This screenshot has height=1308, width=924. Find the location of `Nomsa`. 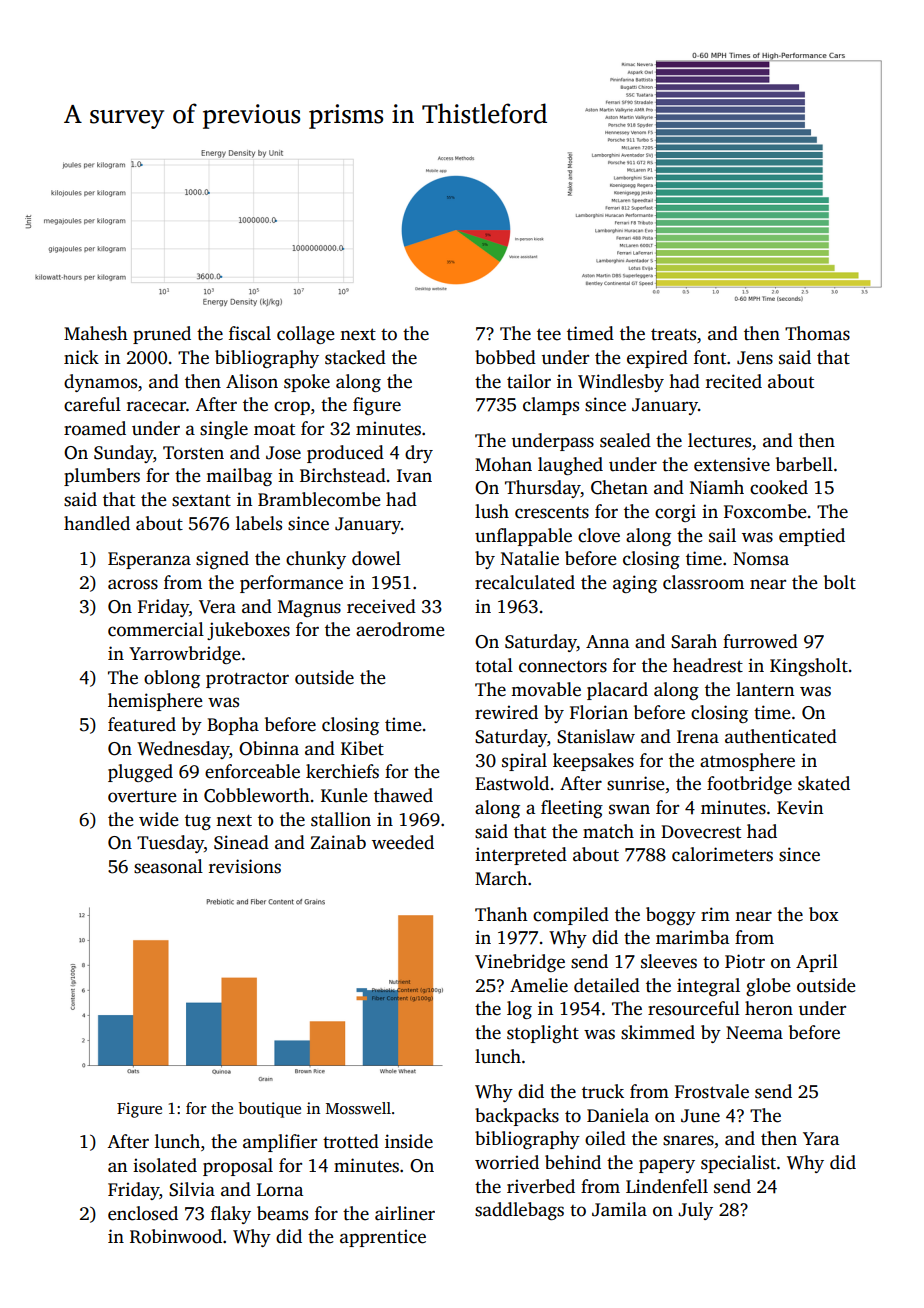

Nomsa is located at coordinates (761, 559).
